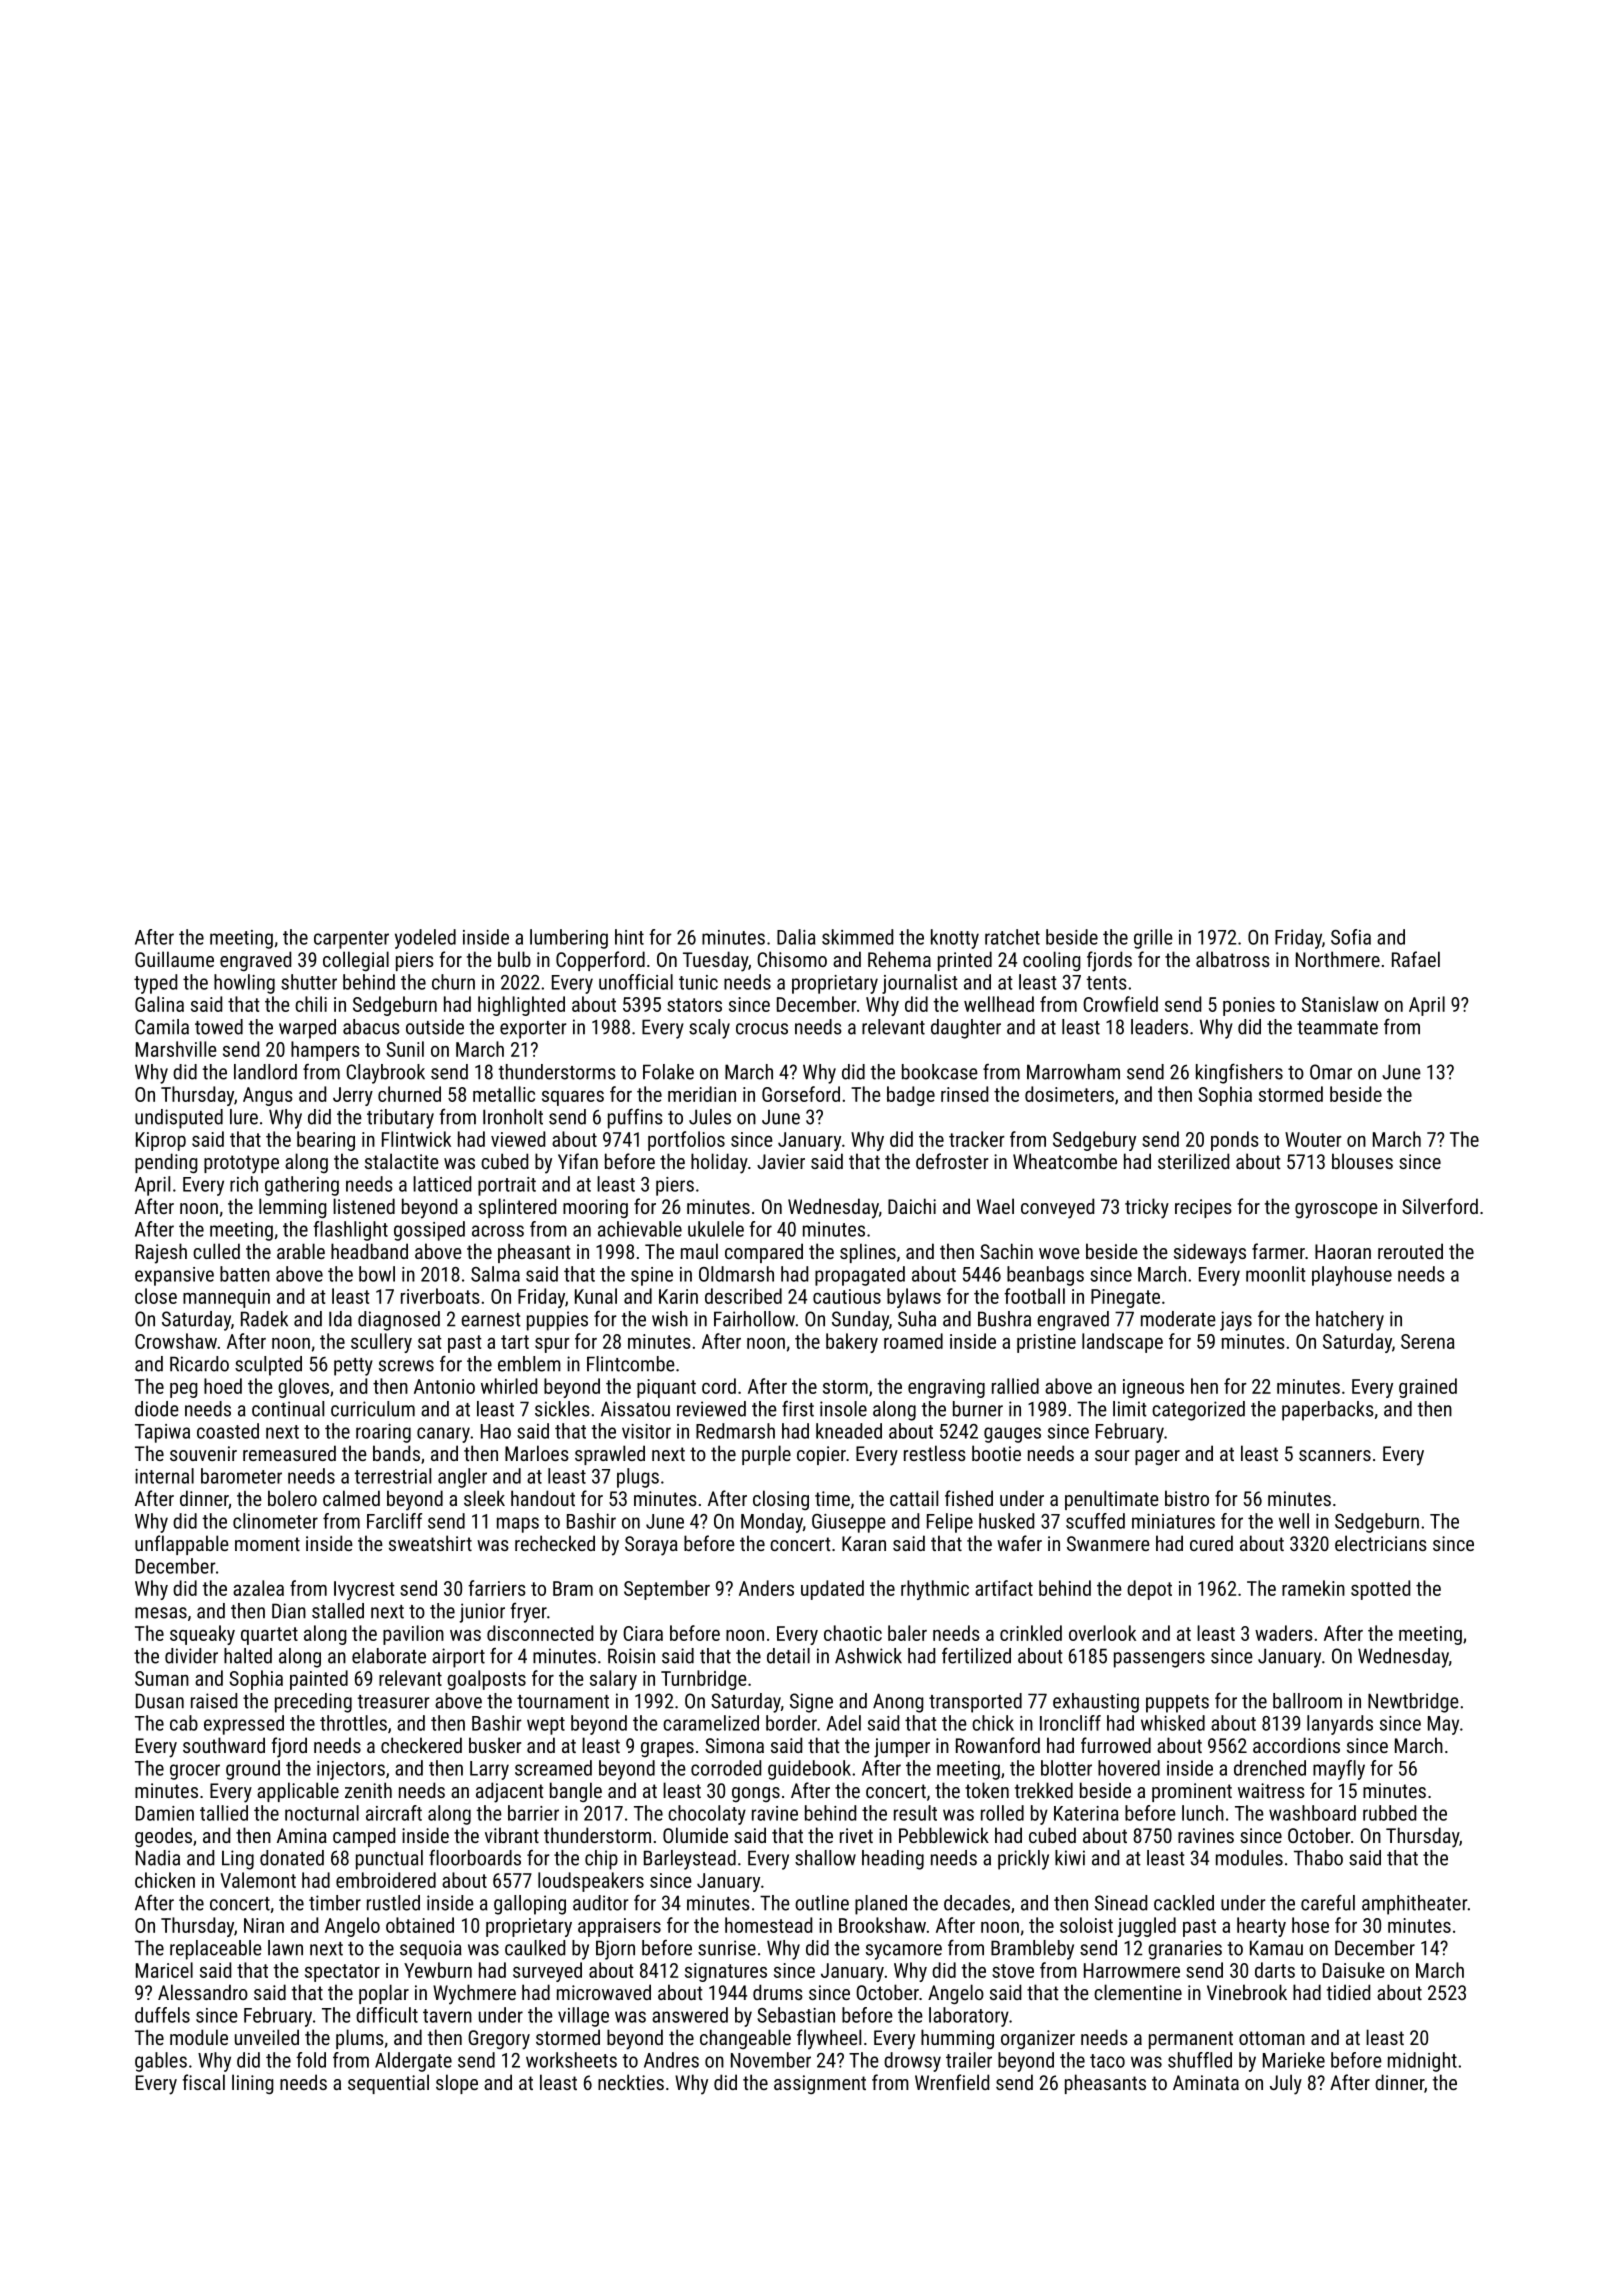 Image resolution: width=1620 pixels, height=2292 pixels. What do you see at coordinates (162, 2015) in the screenshot?
I see `duffels` at bounding box center [162, 2015].
